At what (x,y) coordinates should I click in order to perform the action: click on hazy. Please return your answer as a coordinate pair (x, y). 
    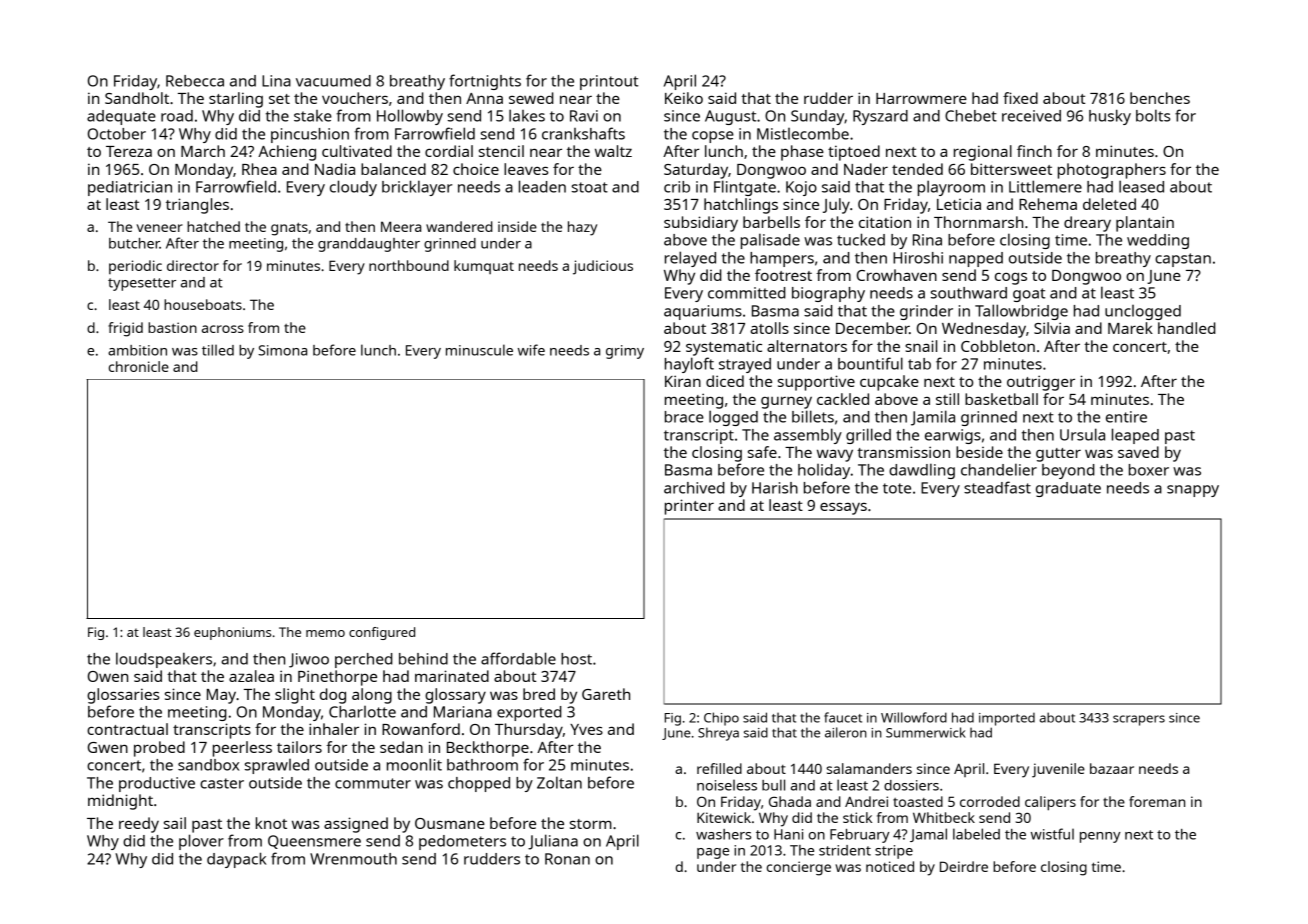
    Looking at the image, I should click on (582, 228).
